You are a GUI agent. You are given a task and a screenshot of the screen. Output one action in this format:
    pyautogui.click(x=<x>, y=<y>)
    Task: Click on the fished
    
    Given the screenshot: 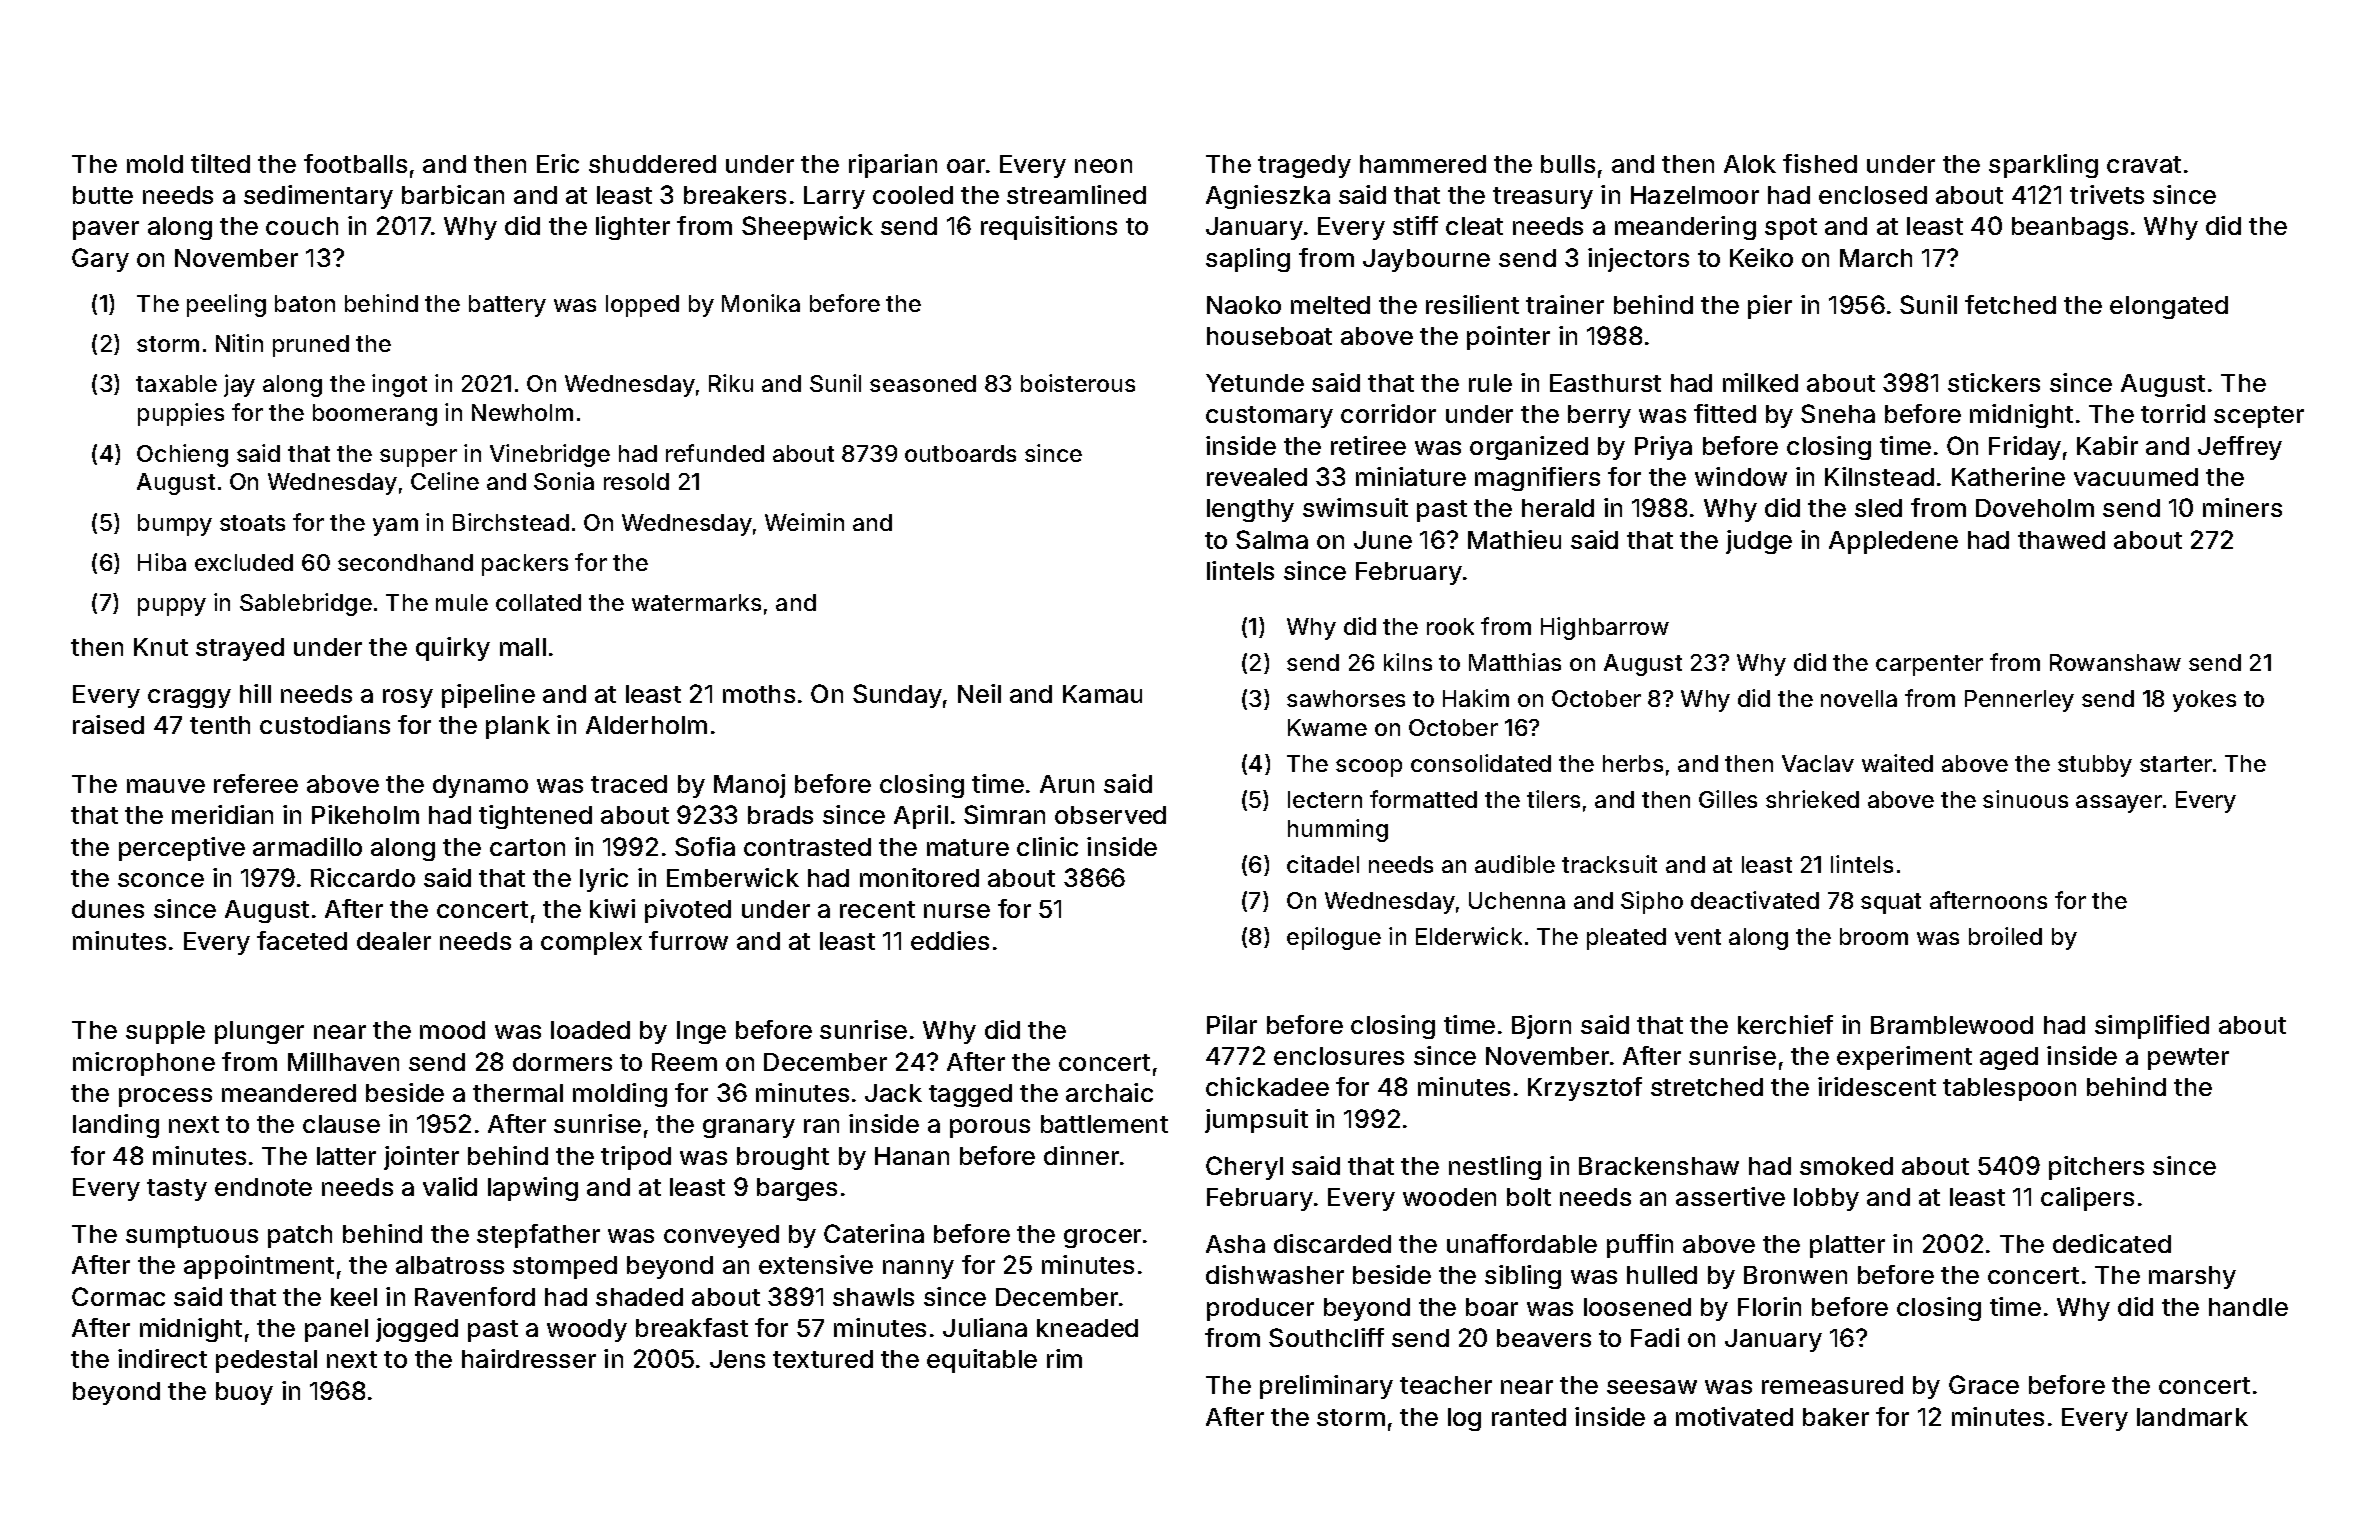 What is the action you would take?
    pyautogui.click(x=1820, y=163)
